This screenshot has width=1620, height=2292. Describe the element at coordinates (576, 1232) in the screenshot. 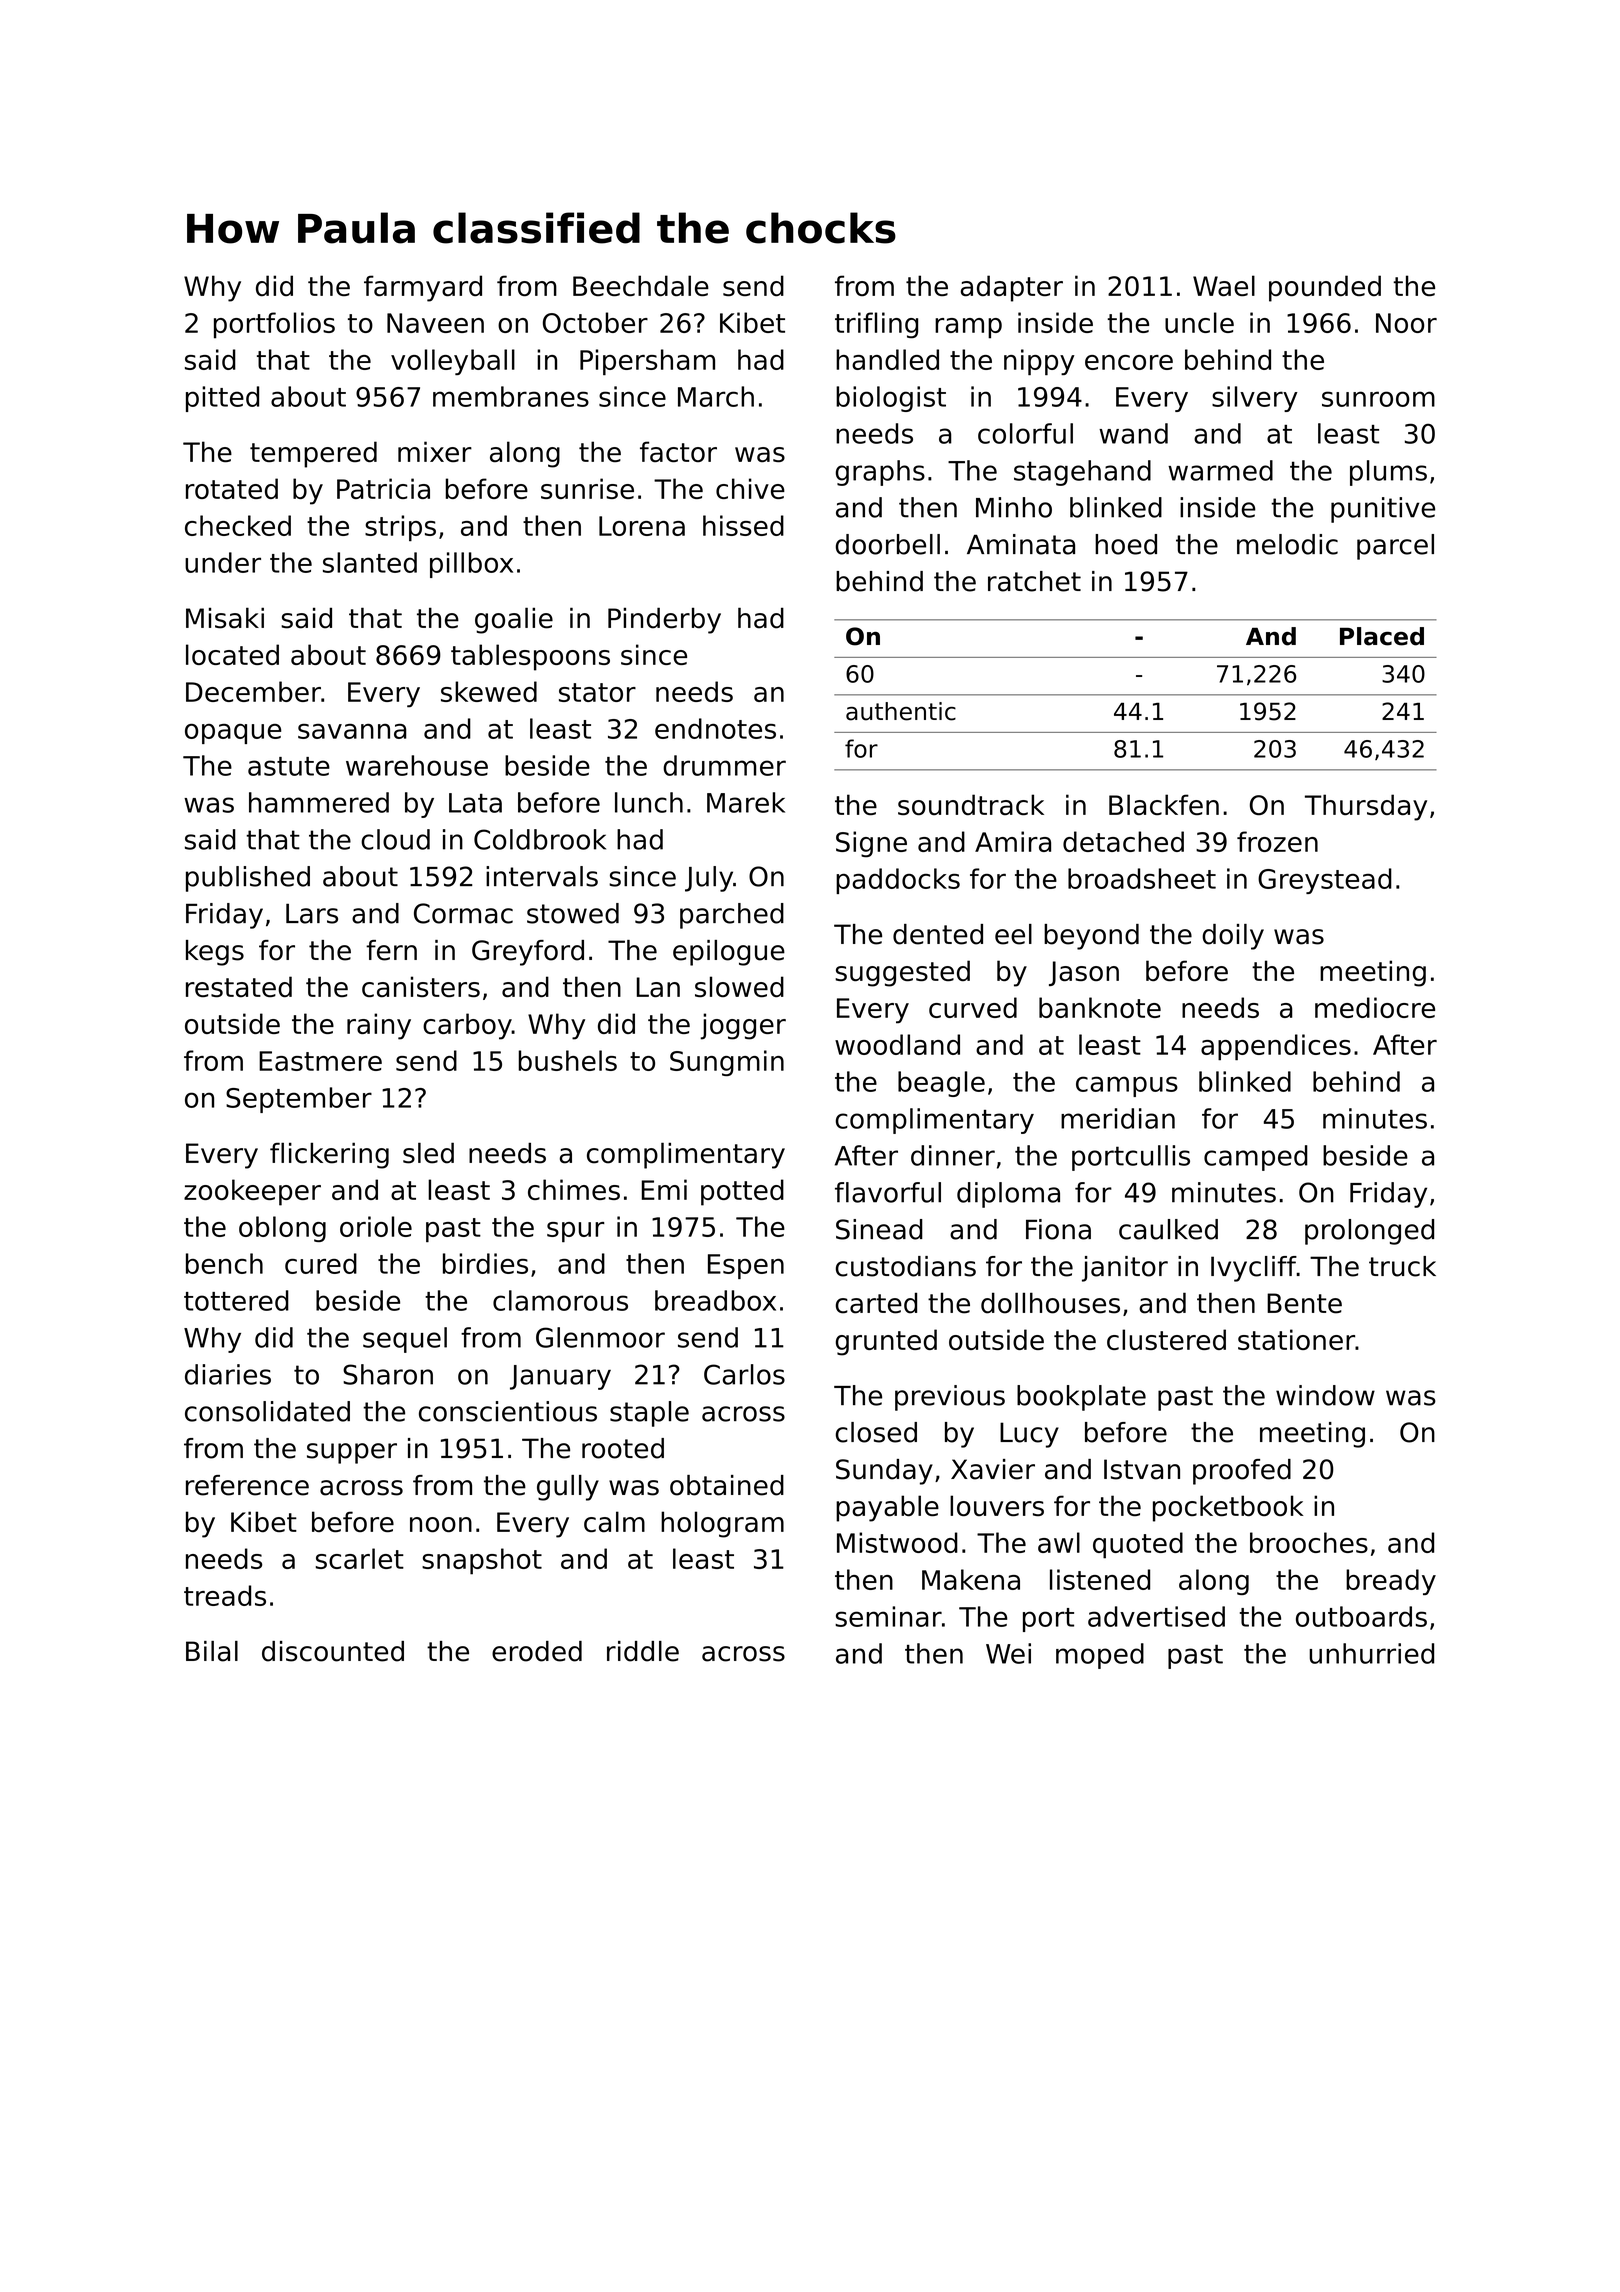

I see `spur` at that location.
